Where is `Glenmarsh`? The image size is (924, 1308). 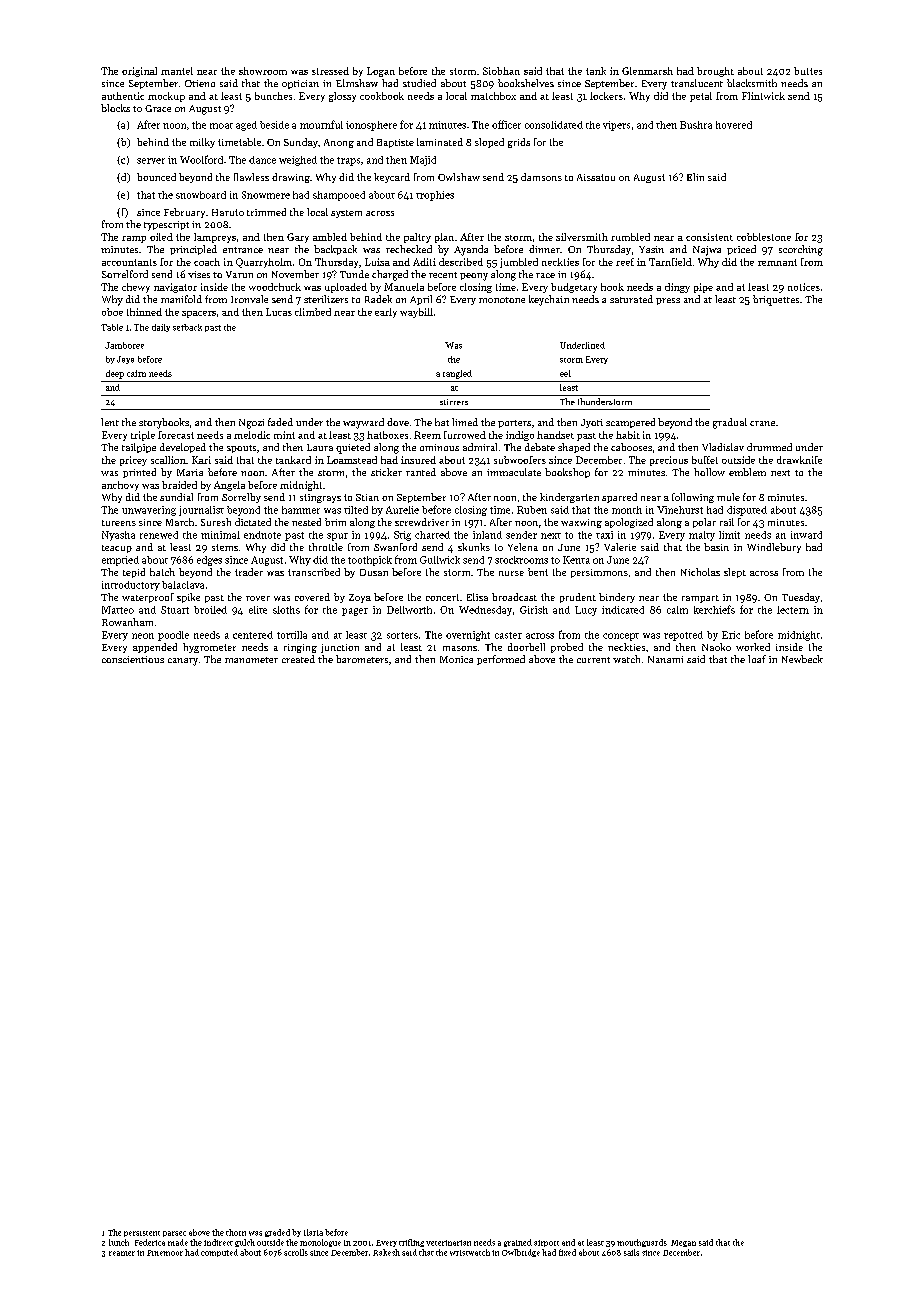 Glenmarsh is located at coordinates (647, 71).
